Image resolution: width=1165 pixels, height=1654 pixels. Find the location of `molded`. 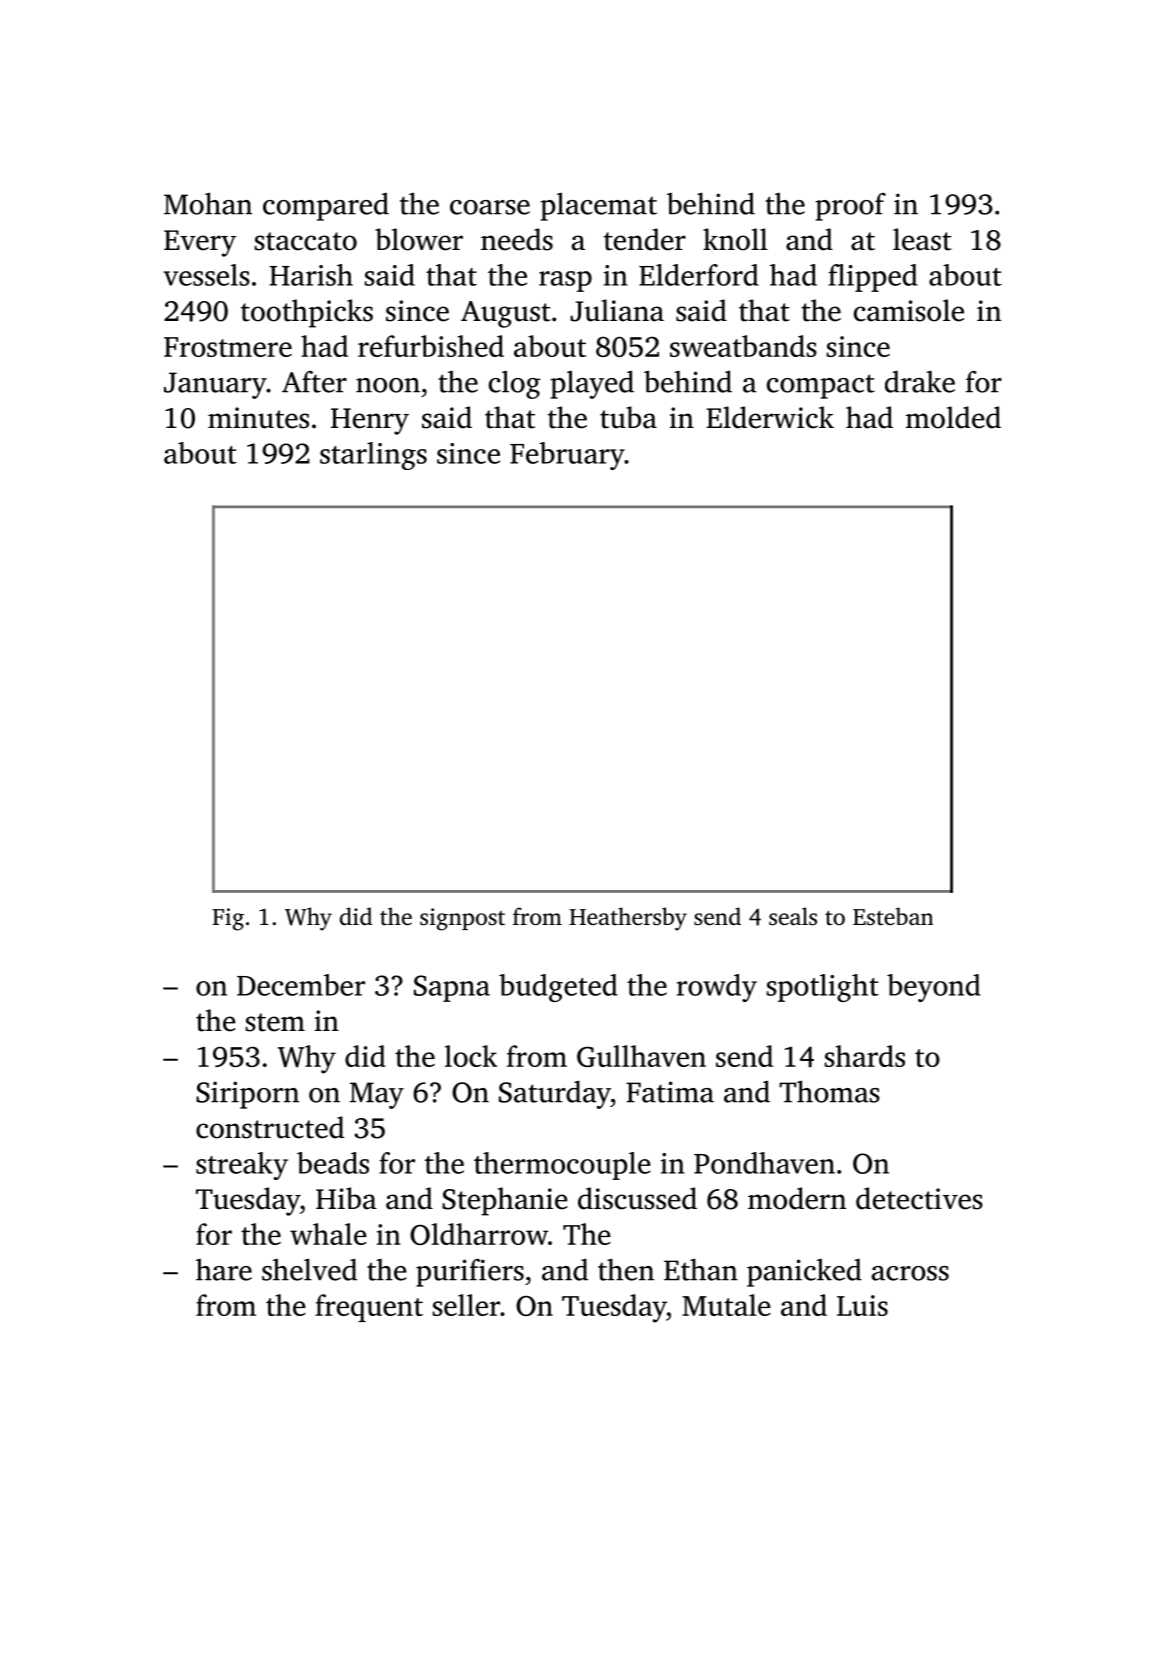

molded is located at coordinates (953, 417).
